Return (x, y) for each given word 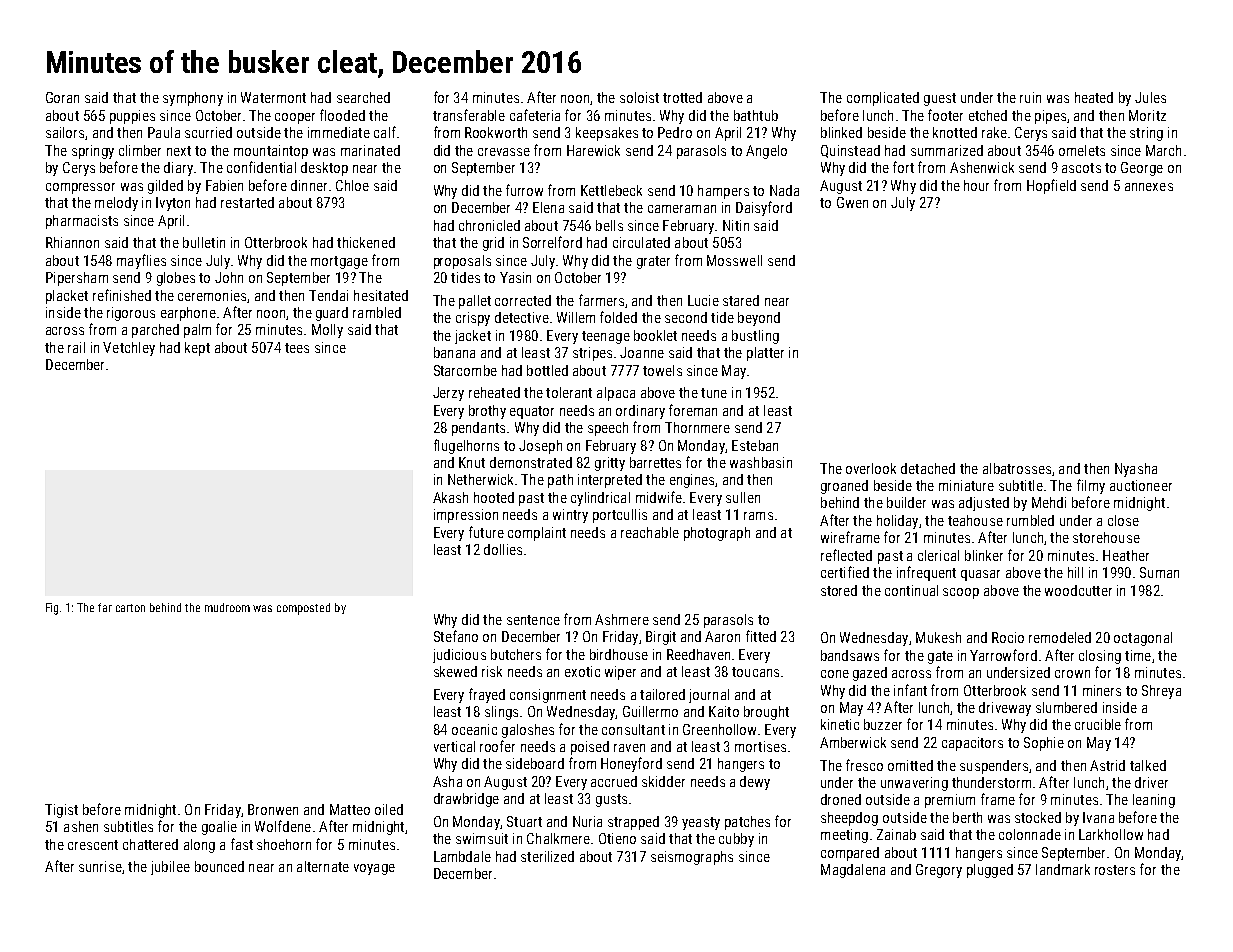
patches (747, 823)
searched (363, 97)
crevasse (504, 152)
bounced (219, 866)
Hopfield (1051, 186)
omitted (910, 765)
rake (994, 132)
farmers (601, 300)
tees (297, 348)
